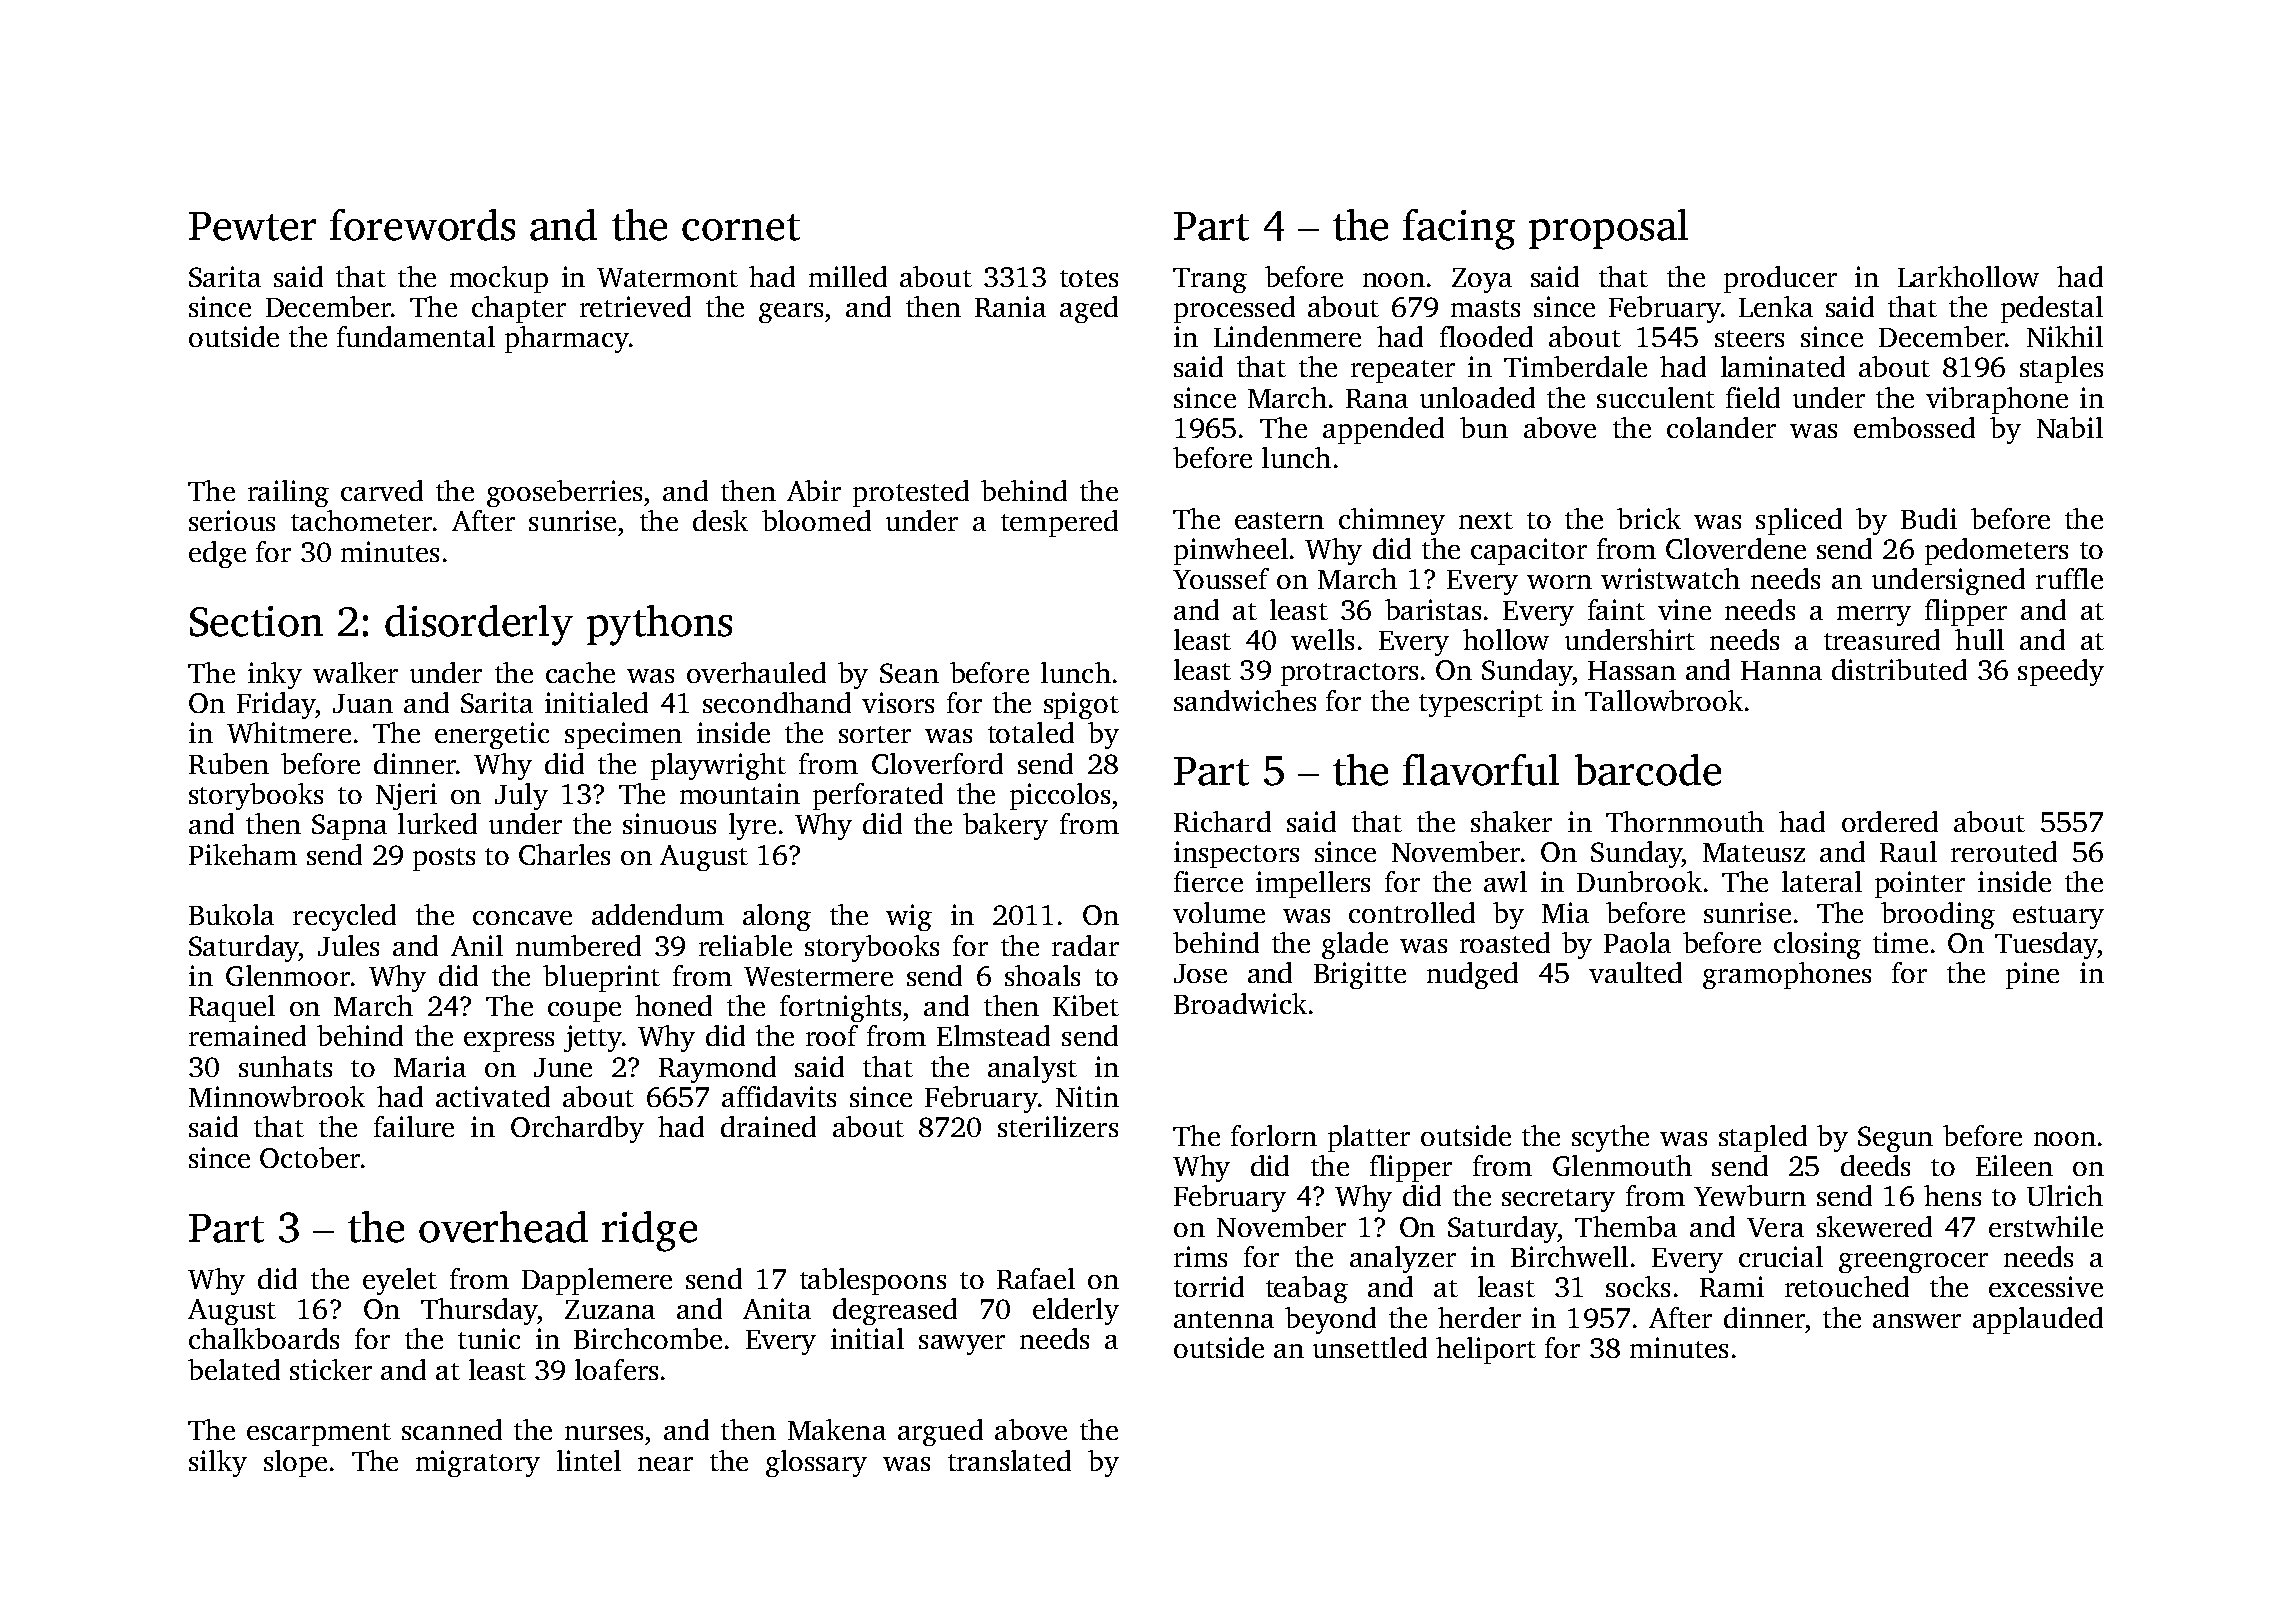 The width and height of the screenshot is (2292, 1620). What do you see at coordinates (1608, 229) in the screenshot?
I see `proposal` at bounding box center [1608, 229].
